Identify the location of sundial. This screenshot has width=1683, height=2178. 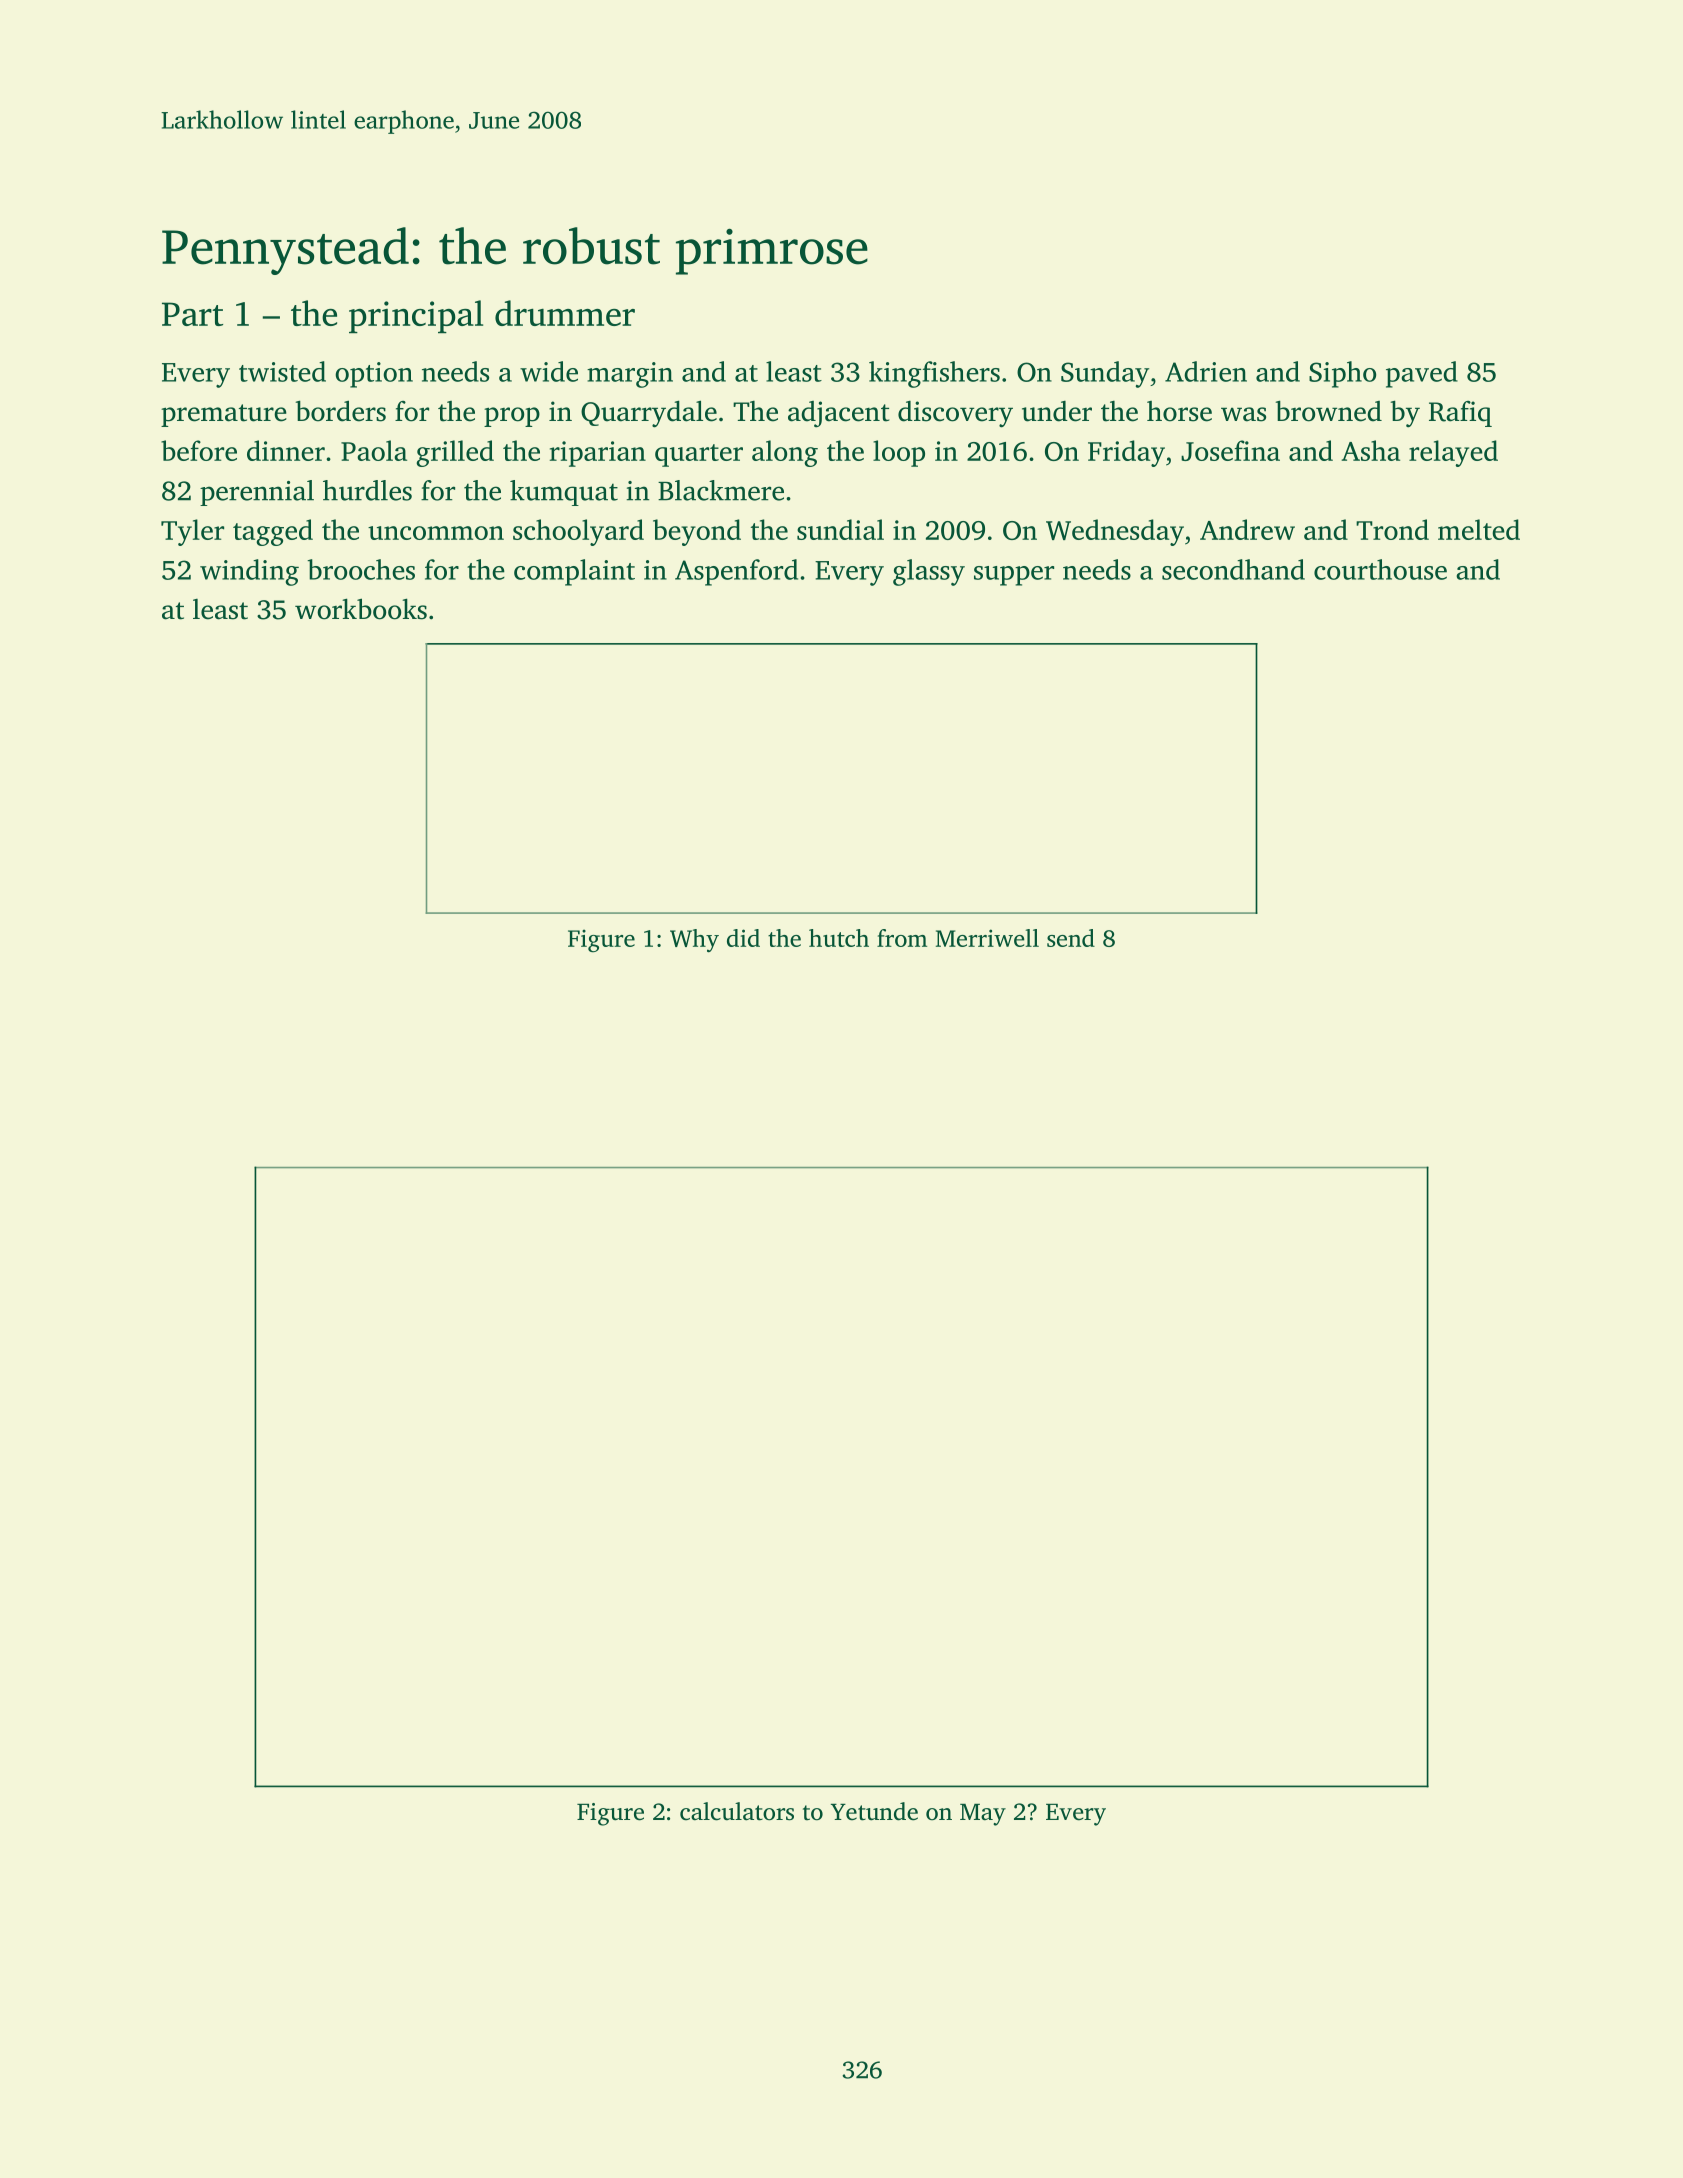
(840, 529).
